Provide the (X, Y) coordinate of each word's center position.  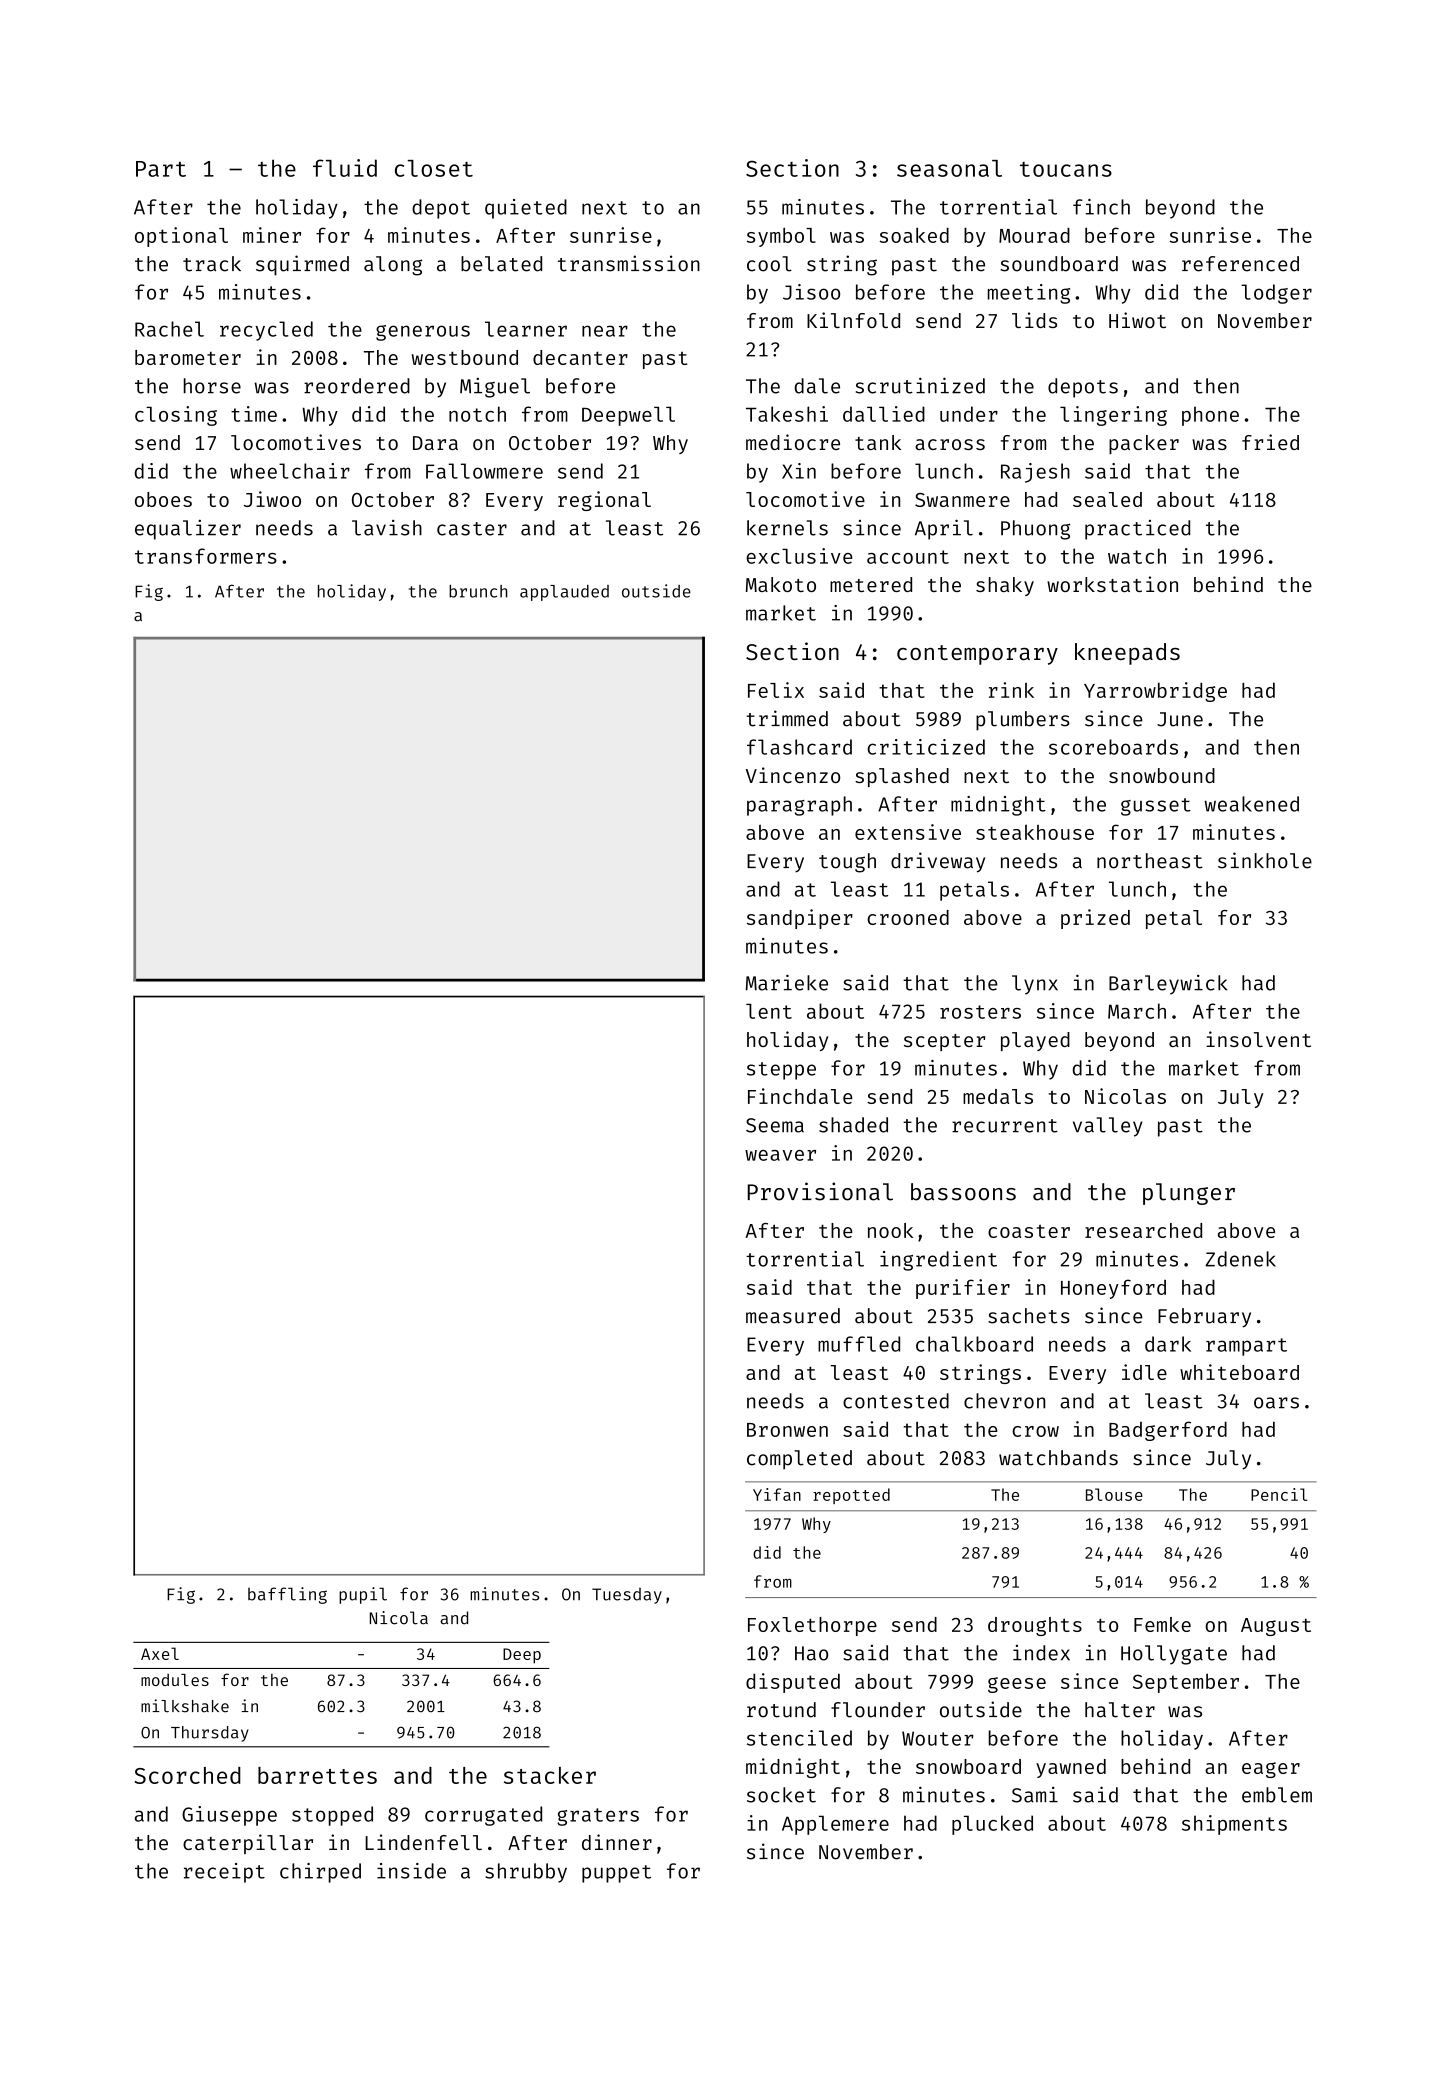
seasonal (949, 168)
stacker (550, 1775)
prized (1095, 919)
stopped (332, 1816)
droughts (1035, 1626)
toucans (1066, 169)
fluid (345, 168)
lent (769, 1011)
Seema (775, 1125)
